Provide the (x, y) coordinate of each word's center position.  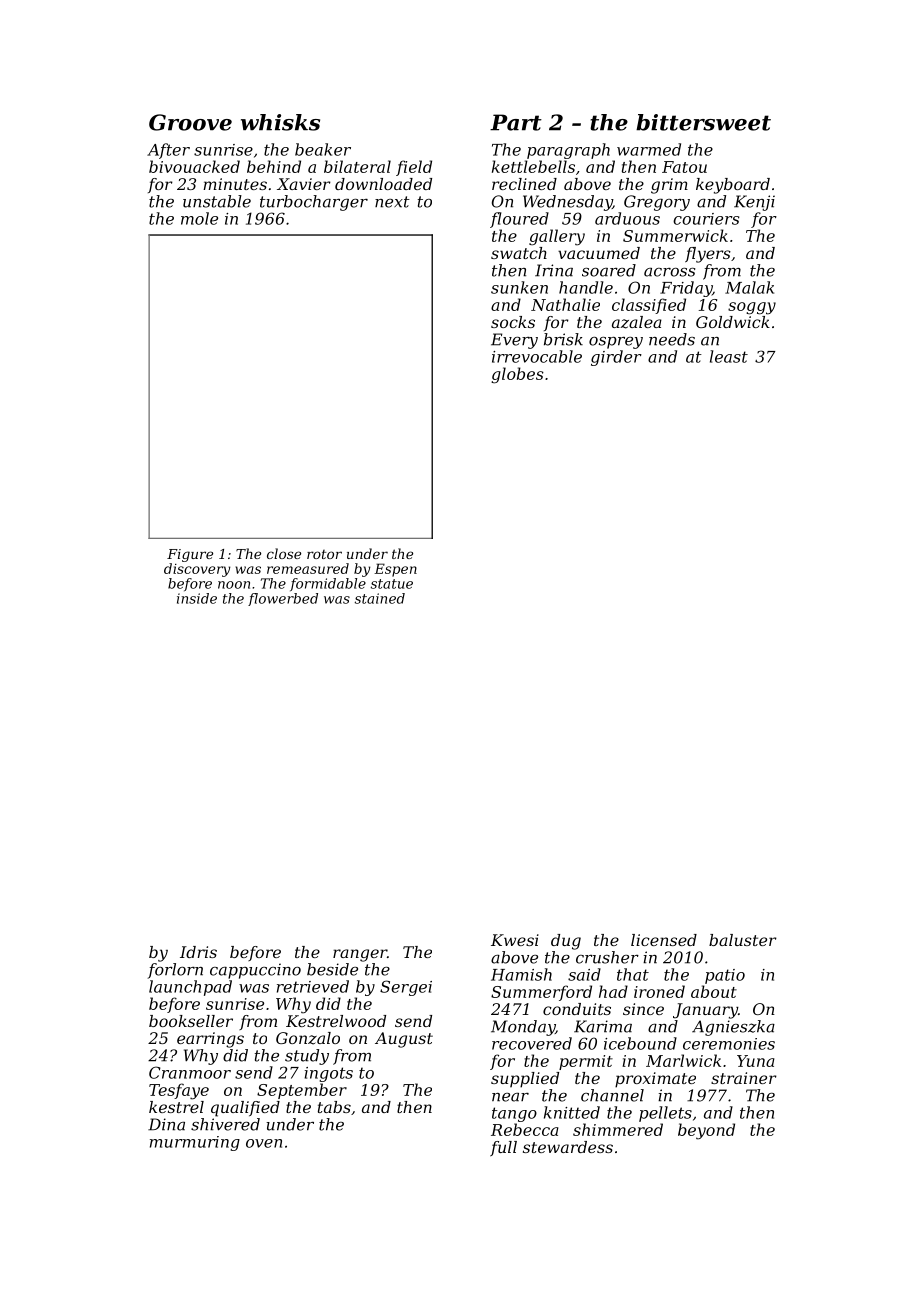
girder (616, 358)
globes (517, 375)
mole (199, 218)
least (729, 356)
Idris (198, 952)
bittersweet (703, 122)
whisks (280, 122)
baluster (743, 940)
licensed (664, 940)
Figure (190, 555)
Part (516, 122)
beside (332, 969)
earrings (210, 1040)
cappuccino (255, 971)
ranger (360, 955)
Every (514, 341)
